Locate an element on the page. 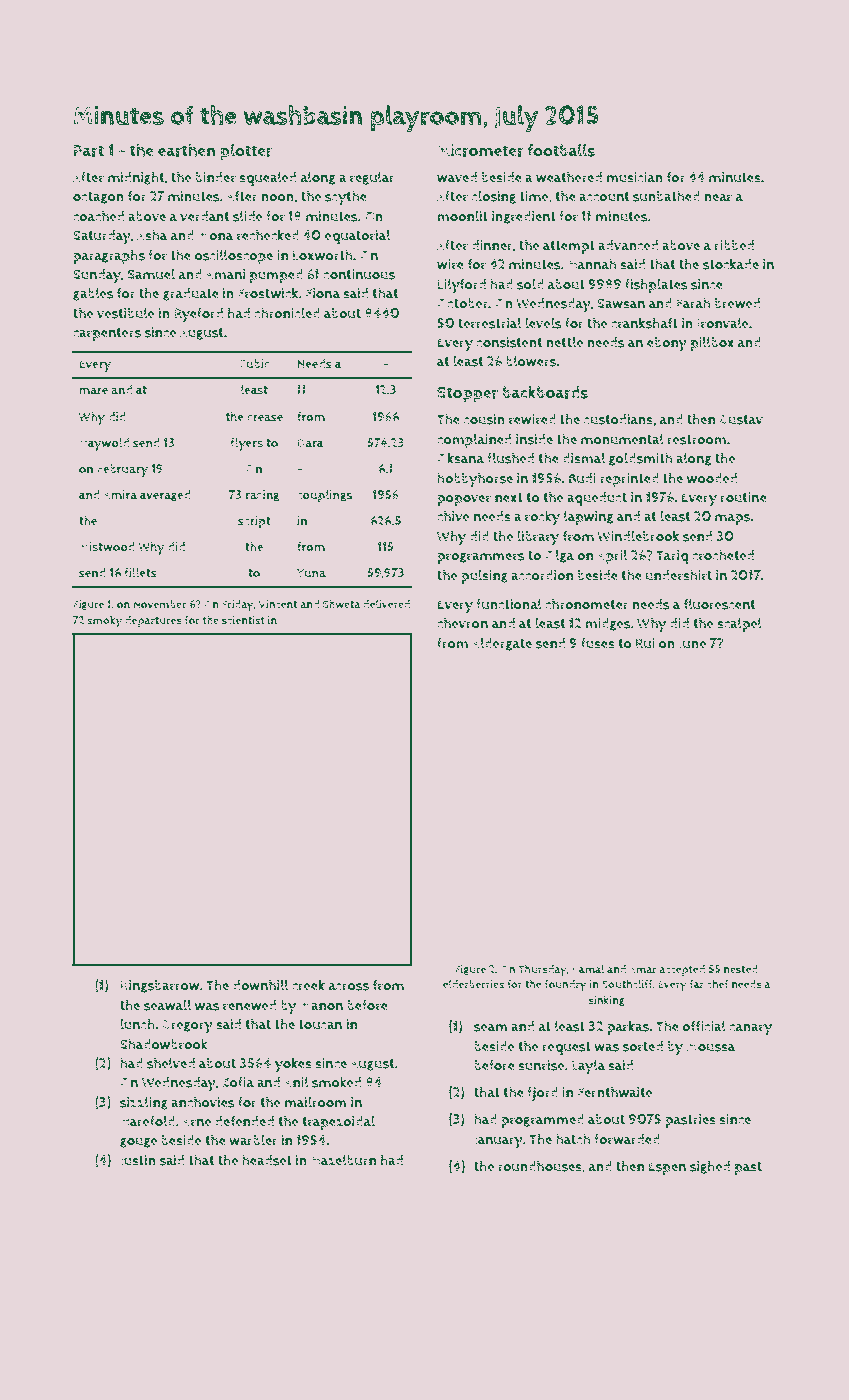 The image size is (849, 1400). flyers is located at coordinates (246, 444).
